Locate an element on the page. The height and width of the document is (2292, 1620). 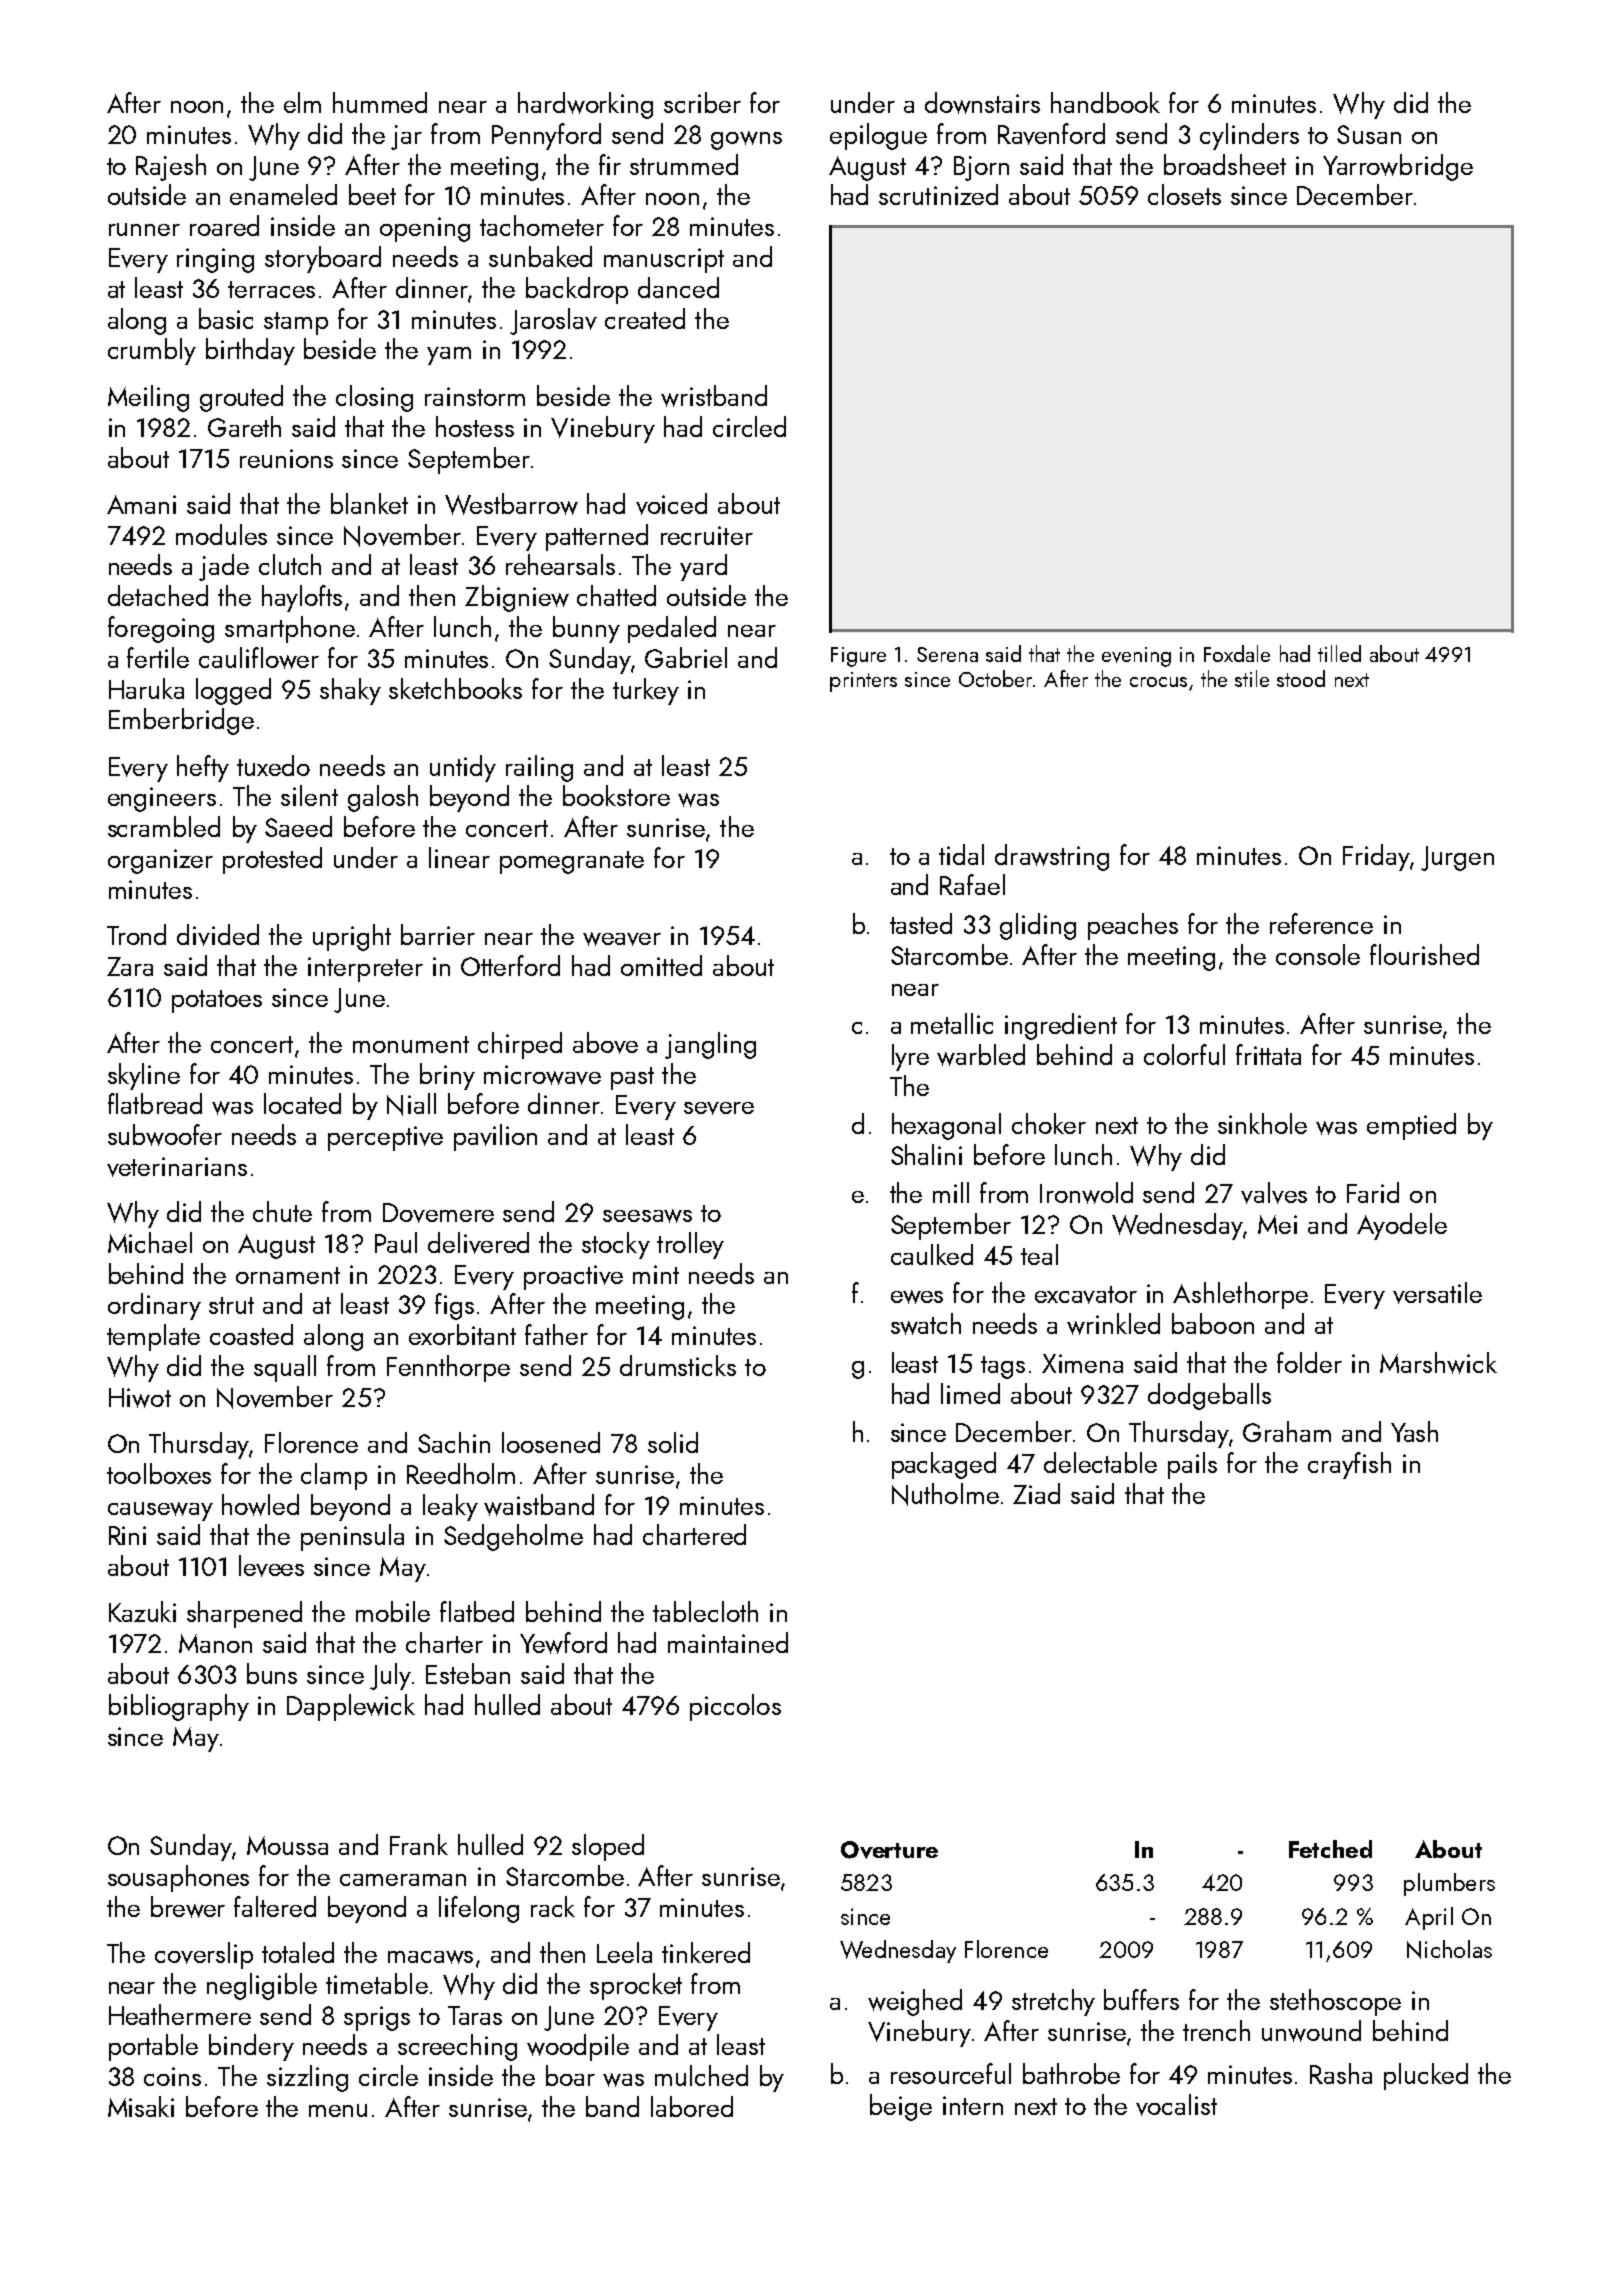
elm is located at coordinates (302, 102).
